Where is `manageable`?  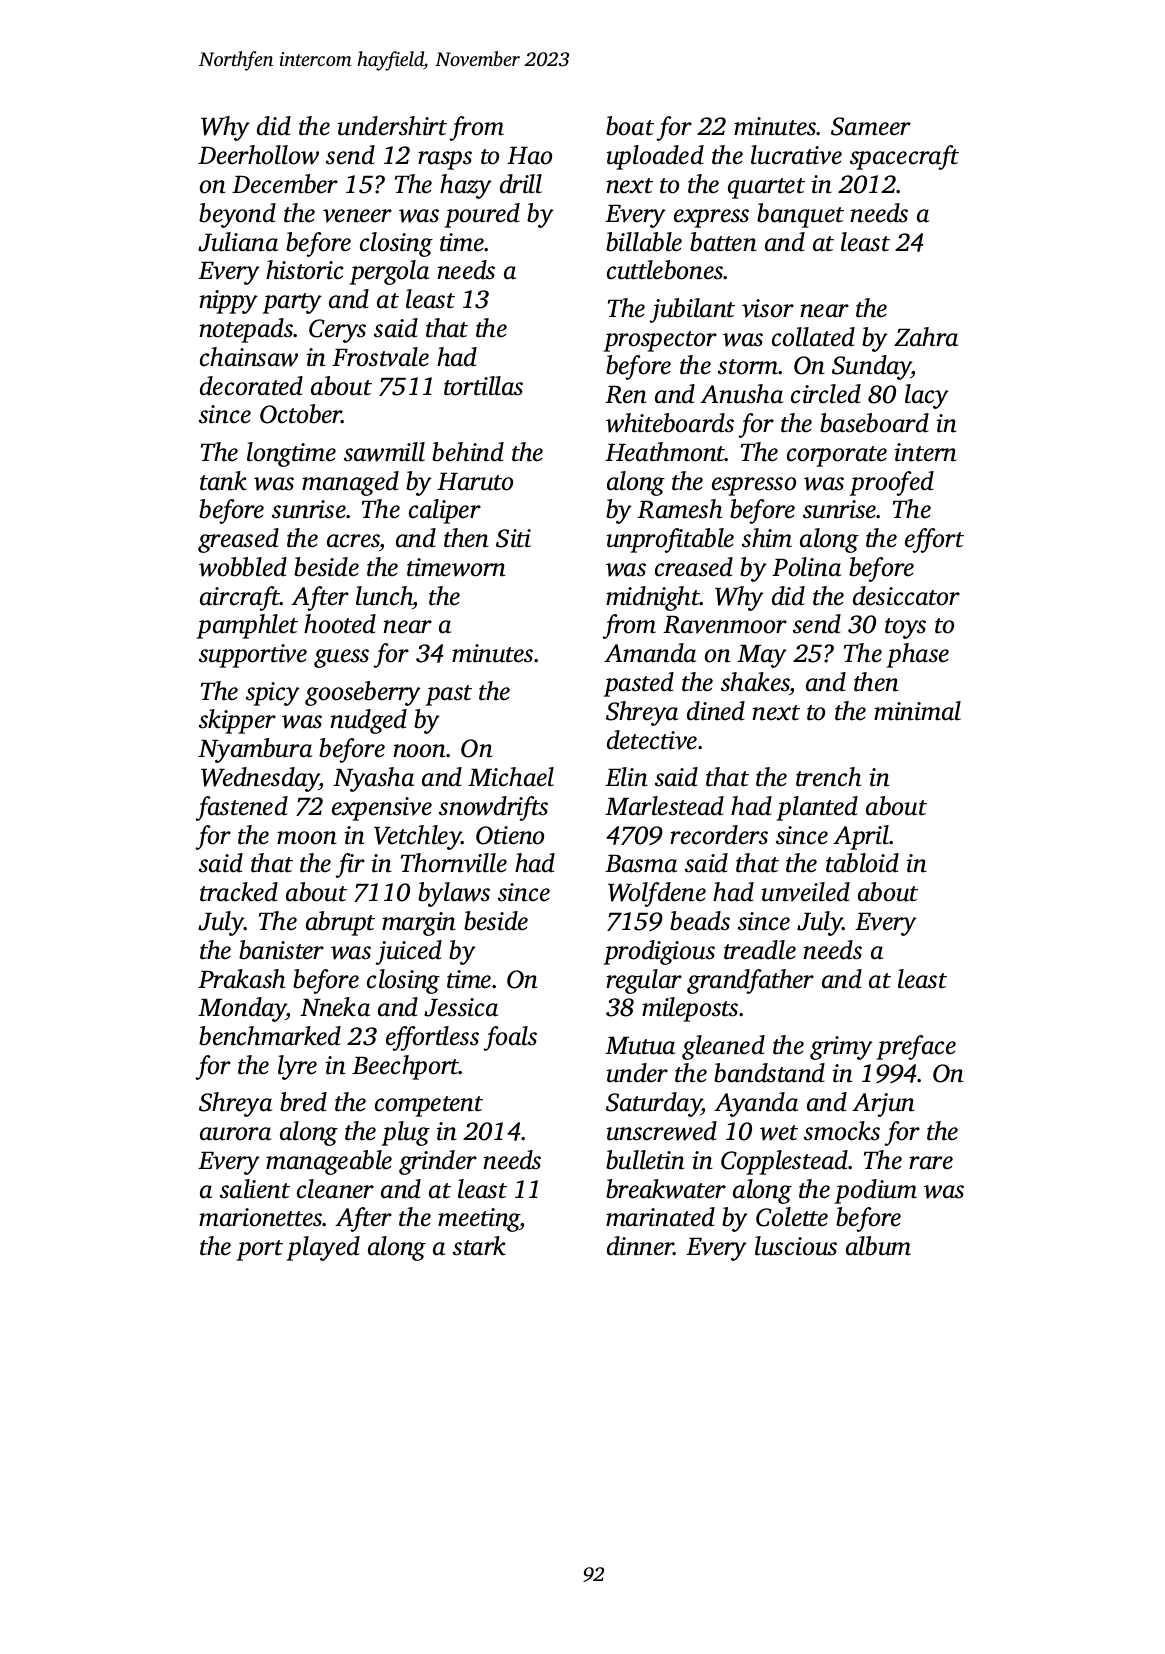 manageable is located at coordinates (329, 1162).
